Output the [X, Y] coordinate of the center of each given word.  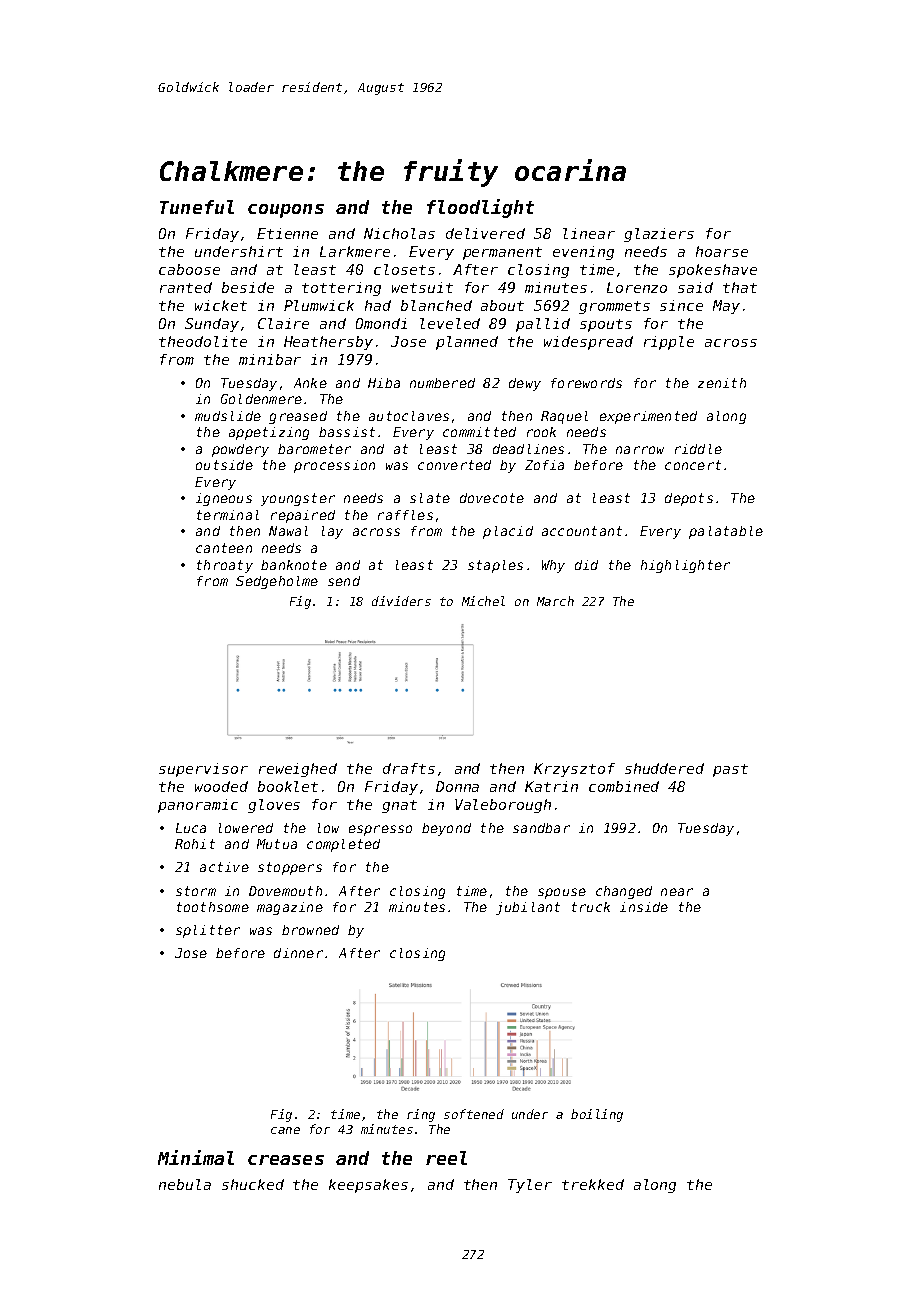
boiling [597, 1115]
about [502, 305]
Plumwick [319, 305]
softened [474, 1114]
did [586, 565]
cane [285, 1130]
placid [508, 532]
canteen [224, 548]
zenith [722, 383]
